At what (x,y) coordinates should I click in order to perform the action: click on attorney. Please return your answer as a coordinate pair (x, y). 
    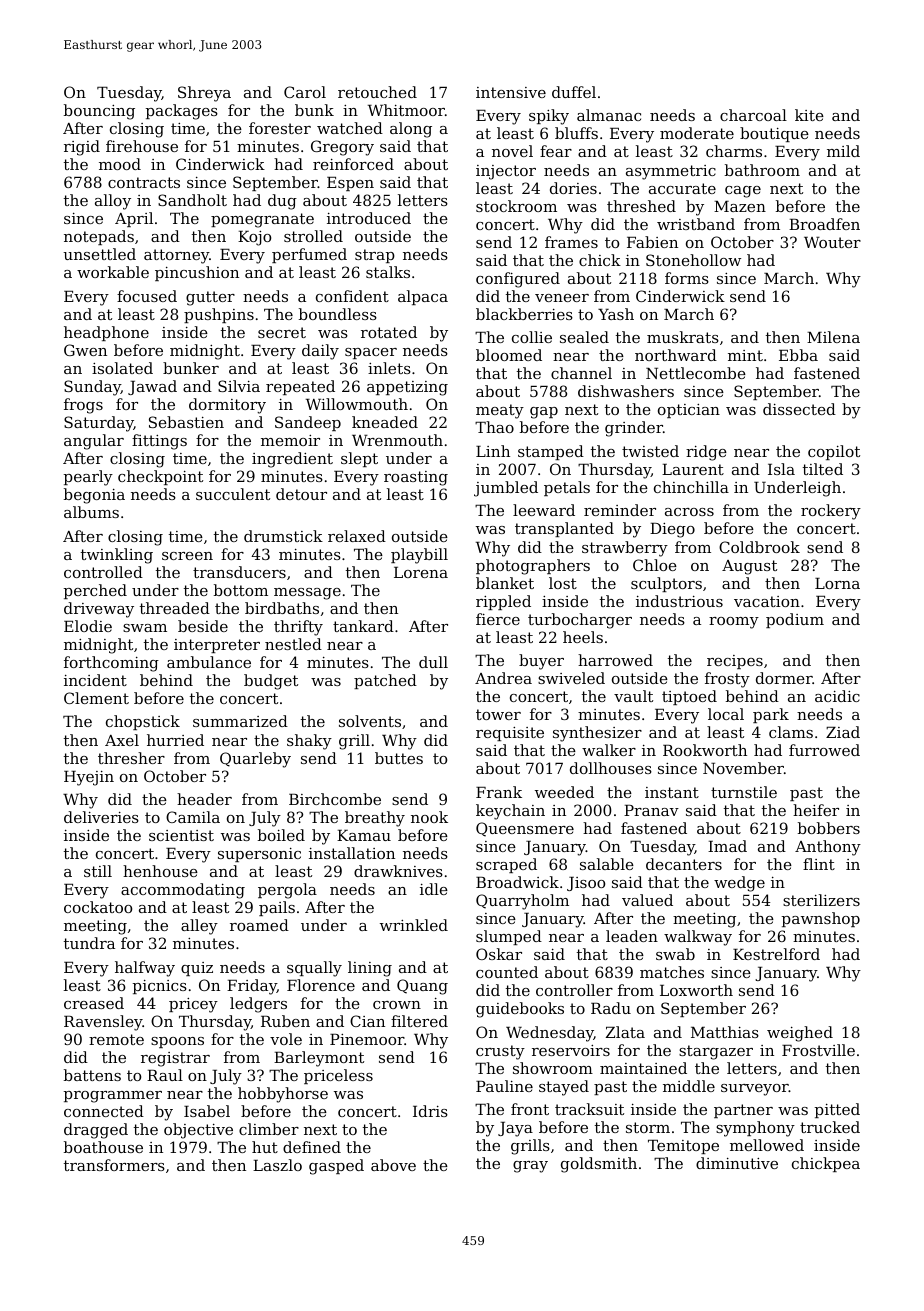
    Looking at the image, I should click on (176, 256).
